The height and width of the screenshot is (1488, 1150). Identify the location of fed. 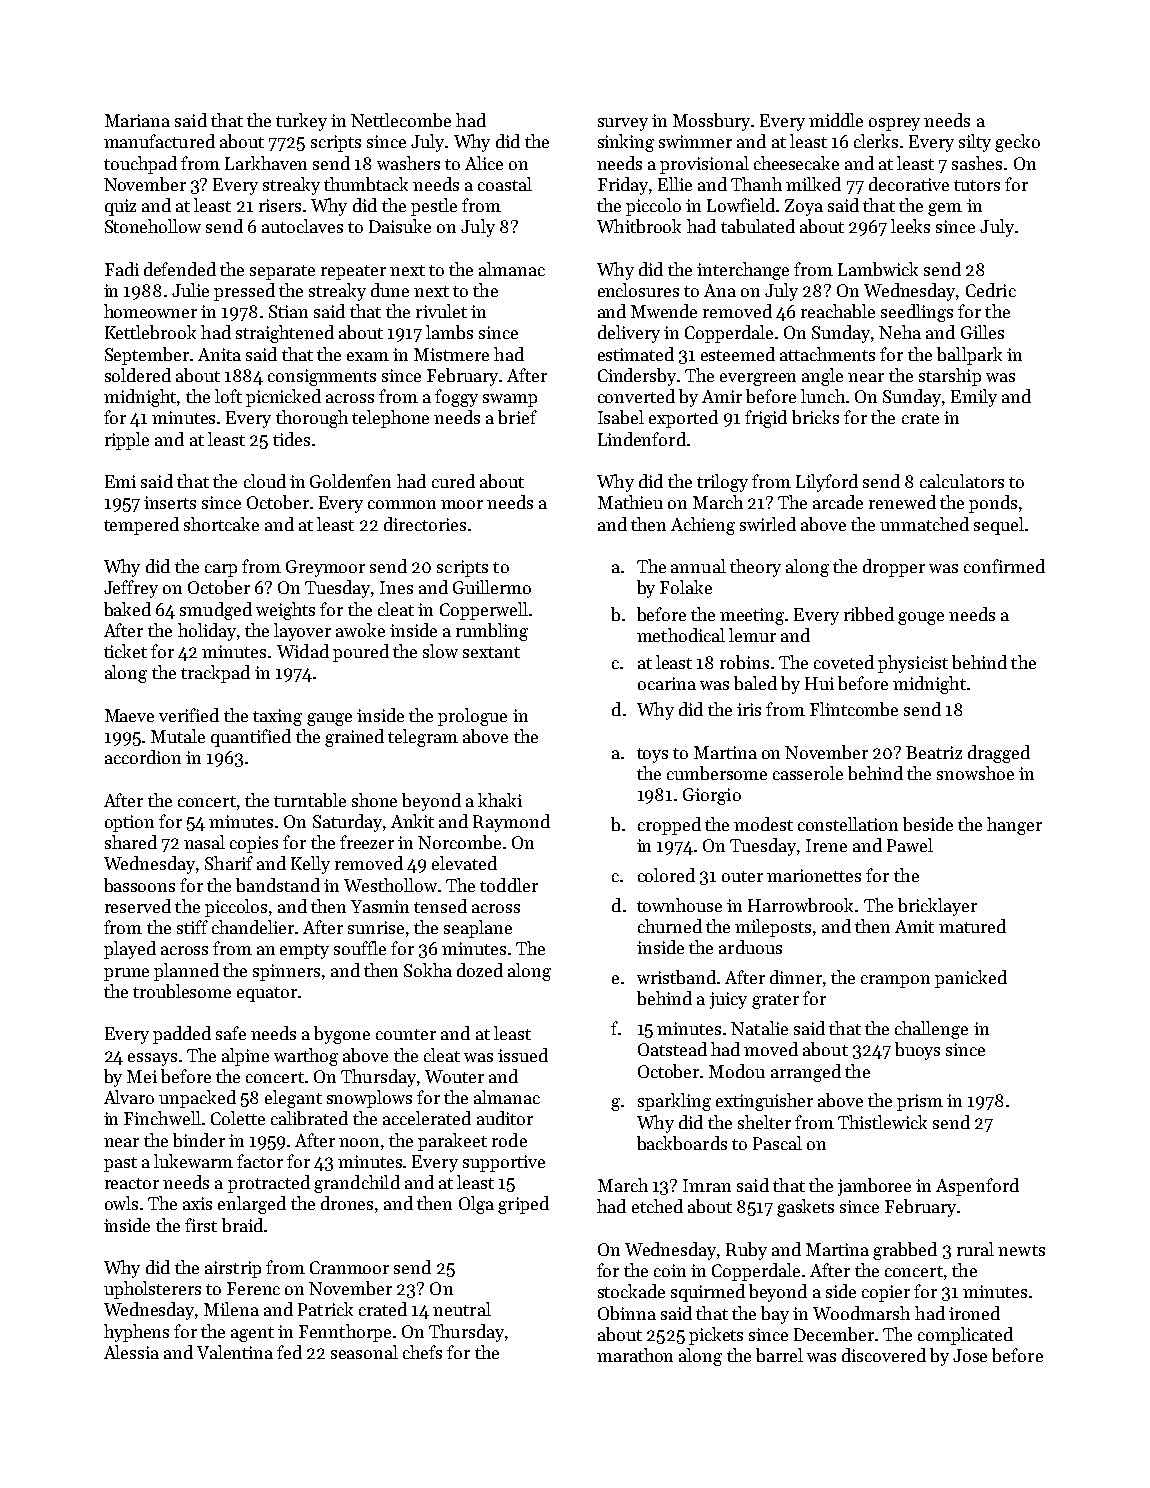
(289, 1352).
